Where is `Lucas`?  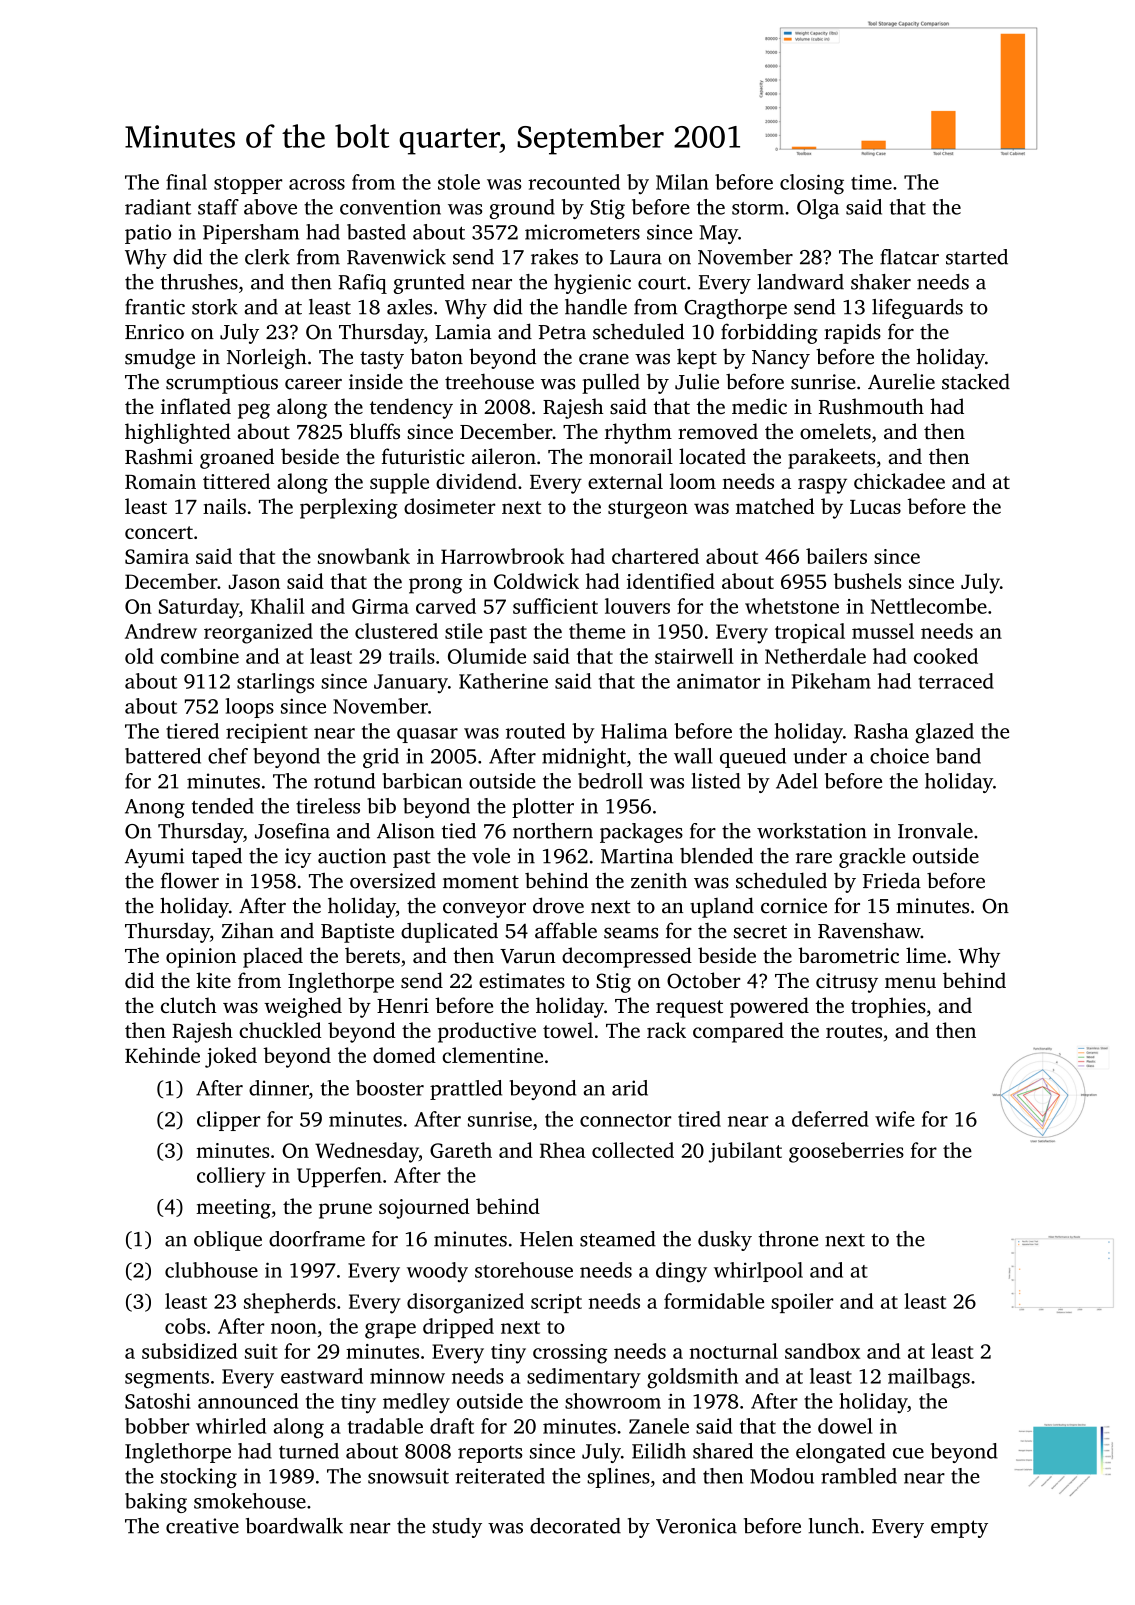
Lucas is located at coordinates (875, 507).
